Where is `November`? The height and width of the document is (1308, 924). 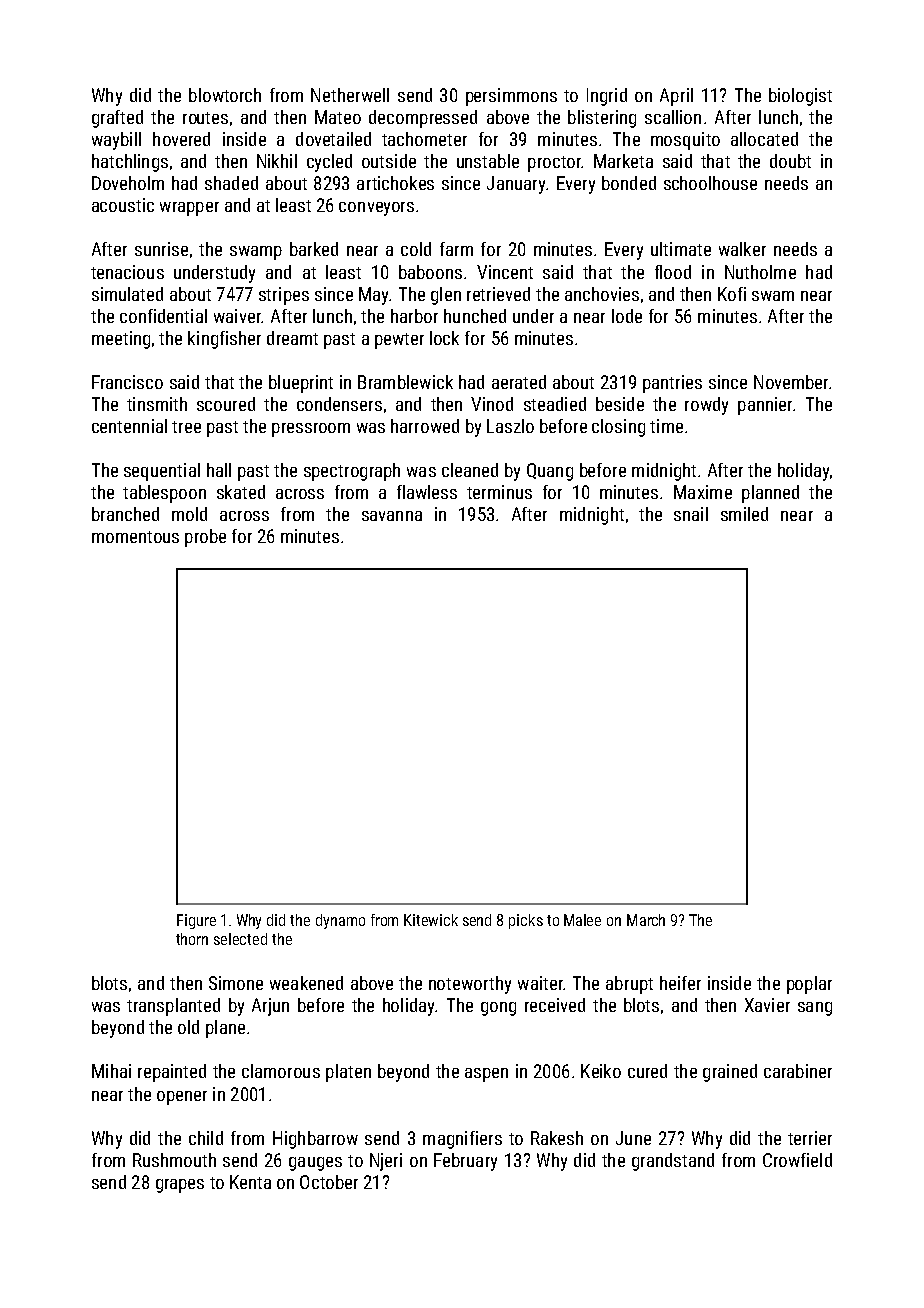
November is located at coordinates (791, 382).
